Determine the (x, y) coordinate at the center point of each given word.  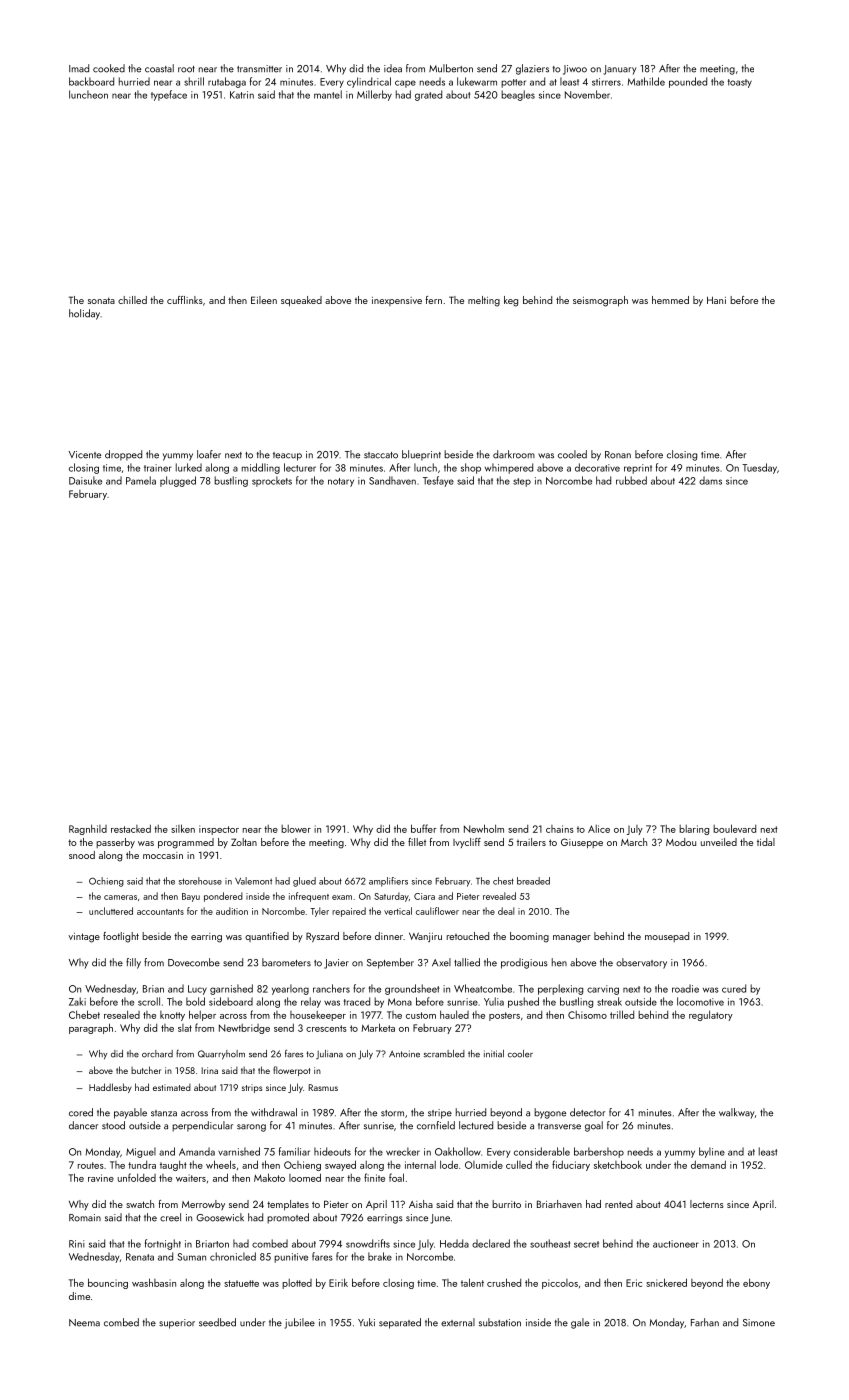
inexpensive (397, 301)
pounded (688, 82)
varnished (239, 1151)
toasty (740, 83)
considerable (542, 1151)
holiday (84, 314)
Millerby (374, 95)
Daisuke (85, 480)
